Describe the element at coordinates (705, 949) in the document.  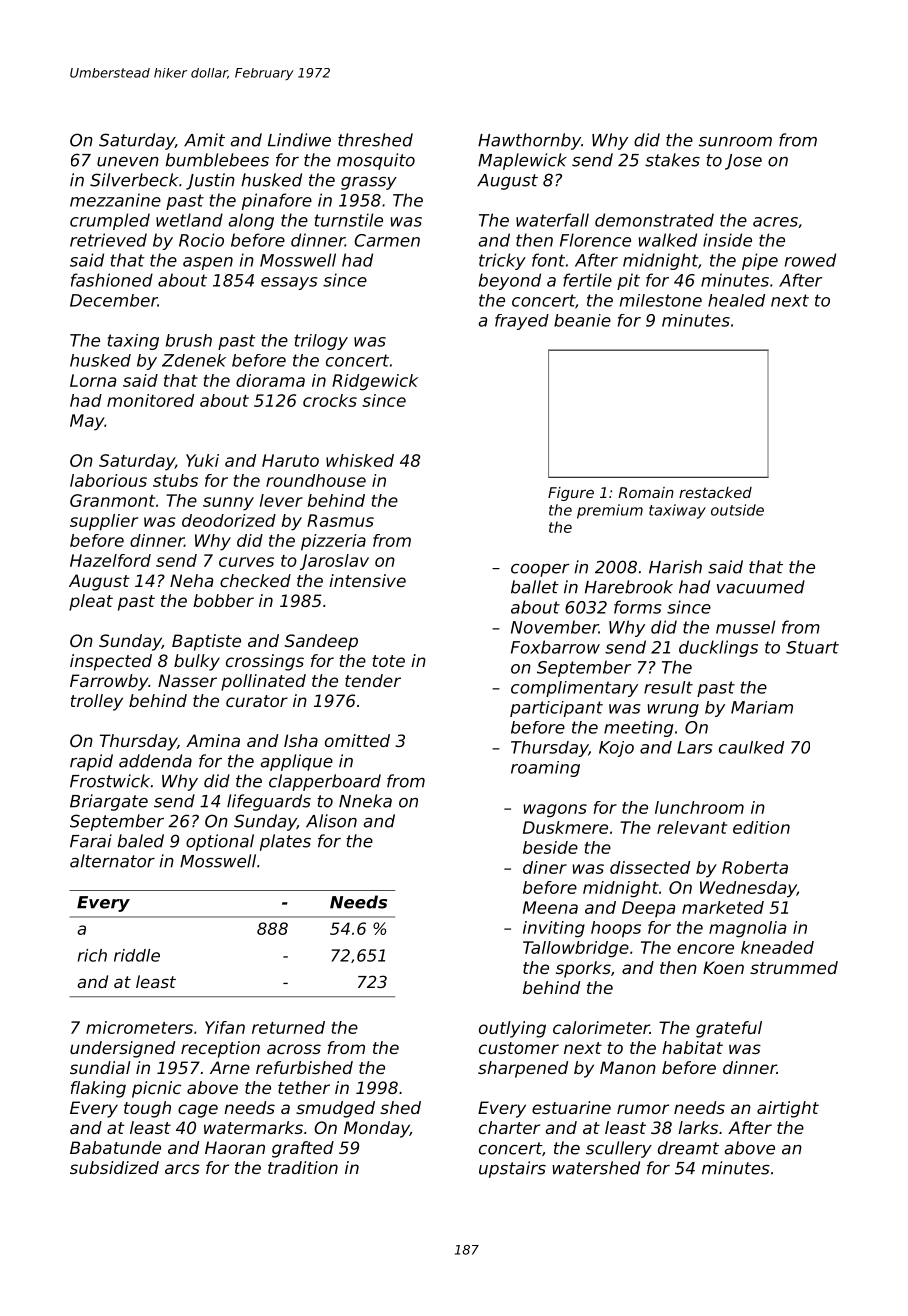
I see `encore` at that location.
